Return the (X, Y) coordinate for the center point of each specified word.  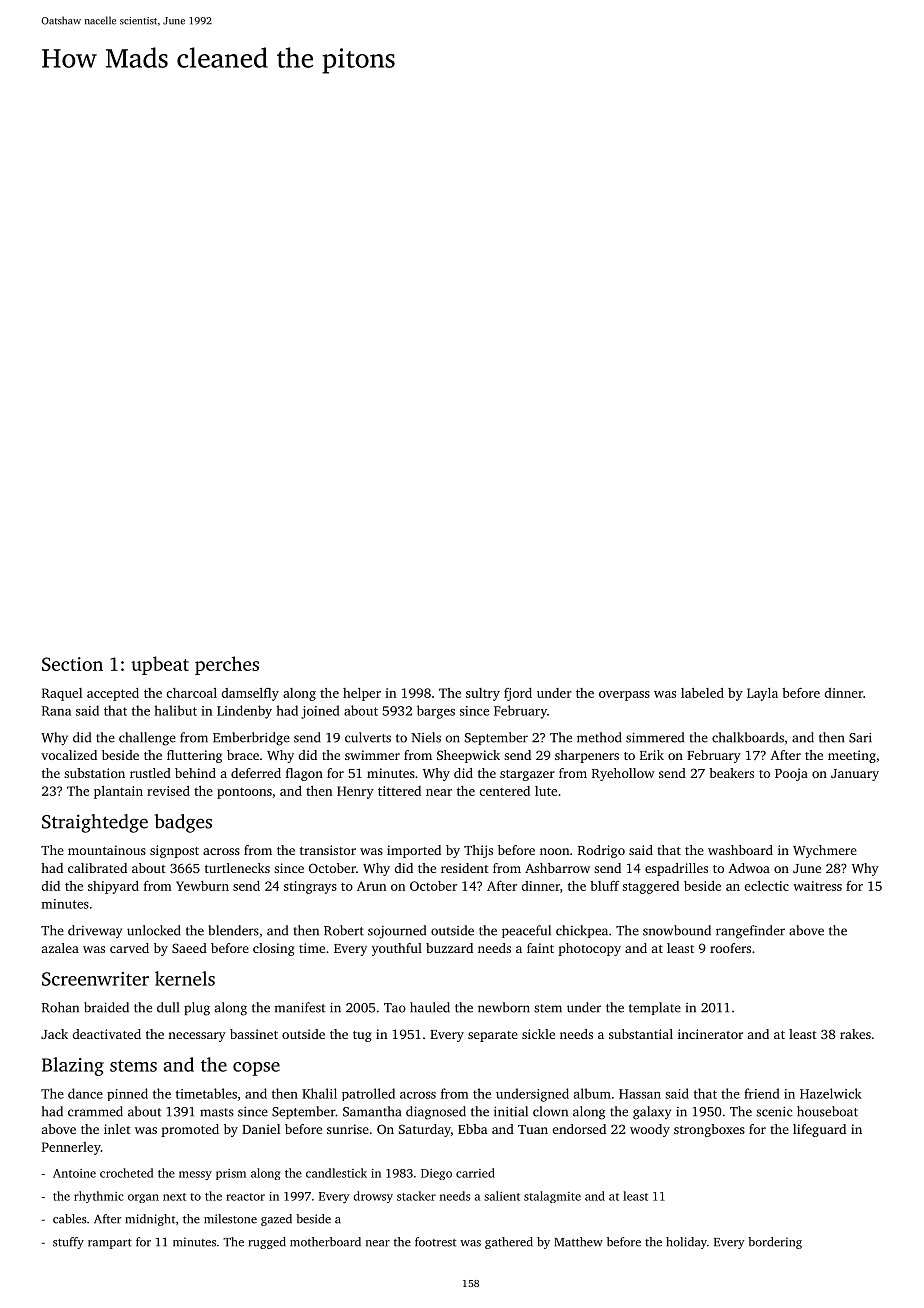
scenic (774, 1111)
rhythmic (99, 1197)
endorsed (579, 1129)
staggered (650, 887)
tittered (399, 791)
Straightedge (95, 823)
